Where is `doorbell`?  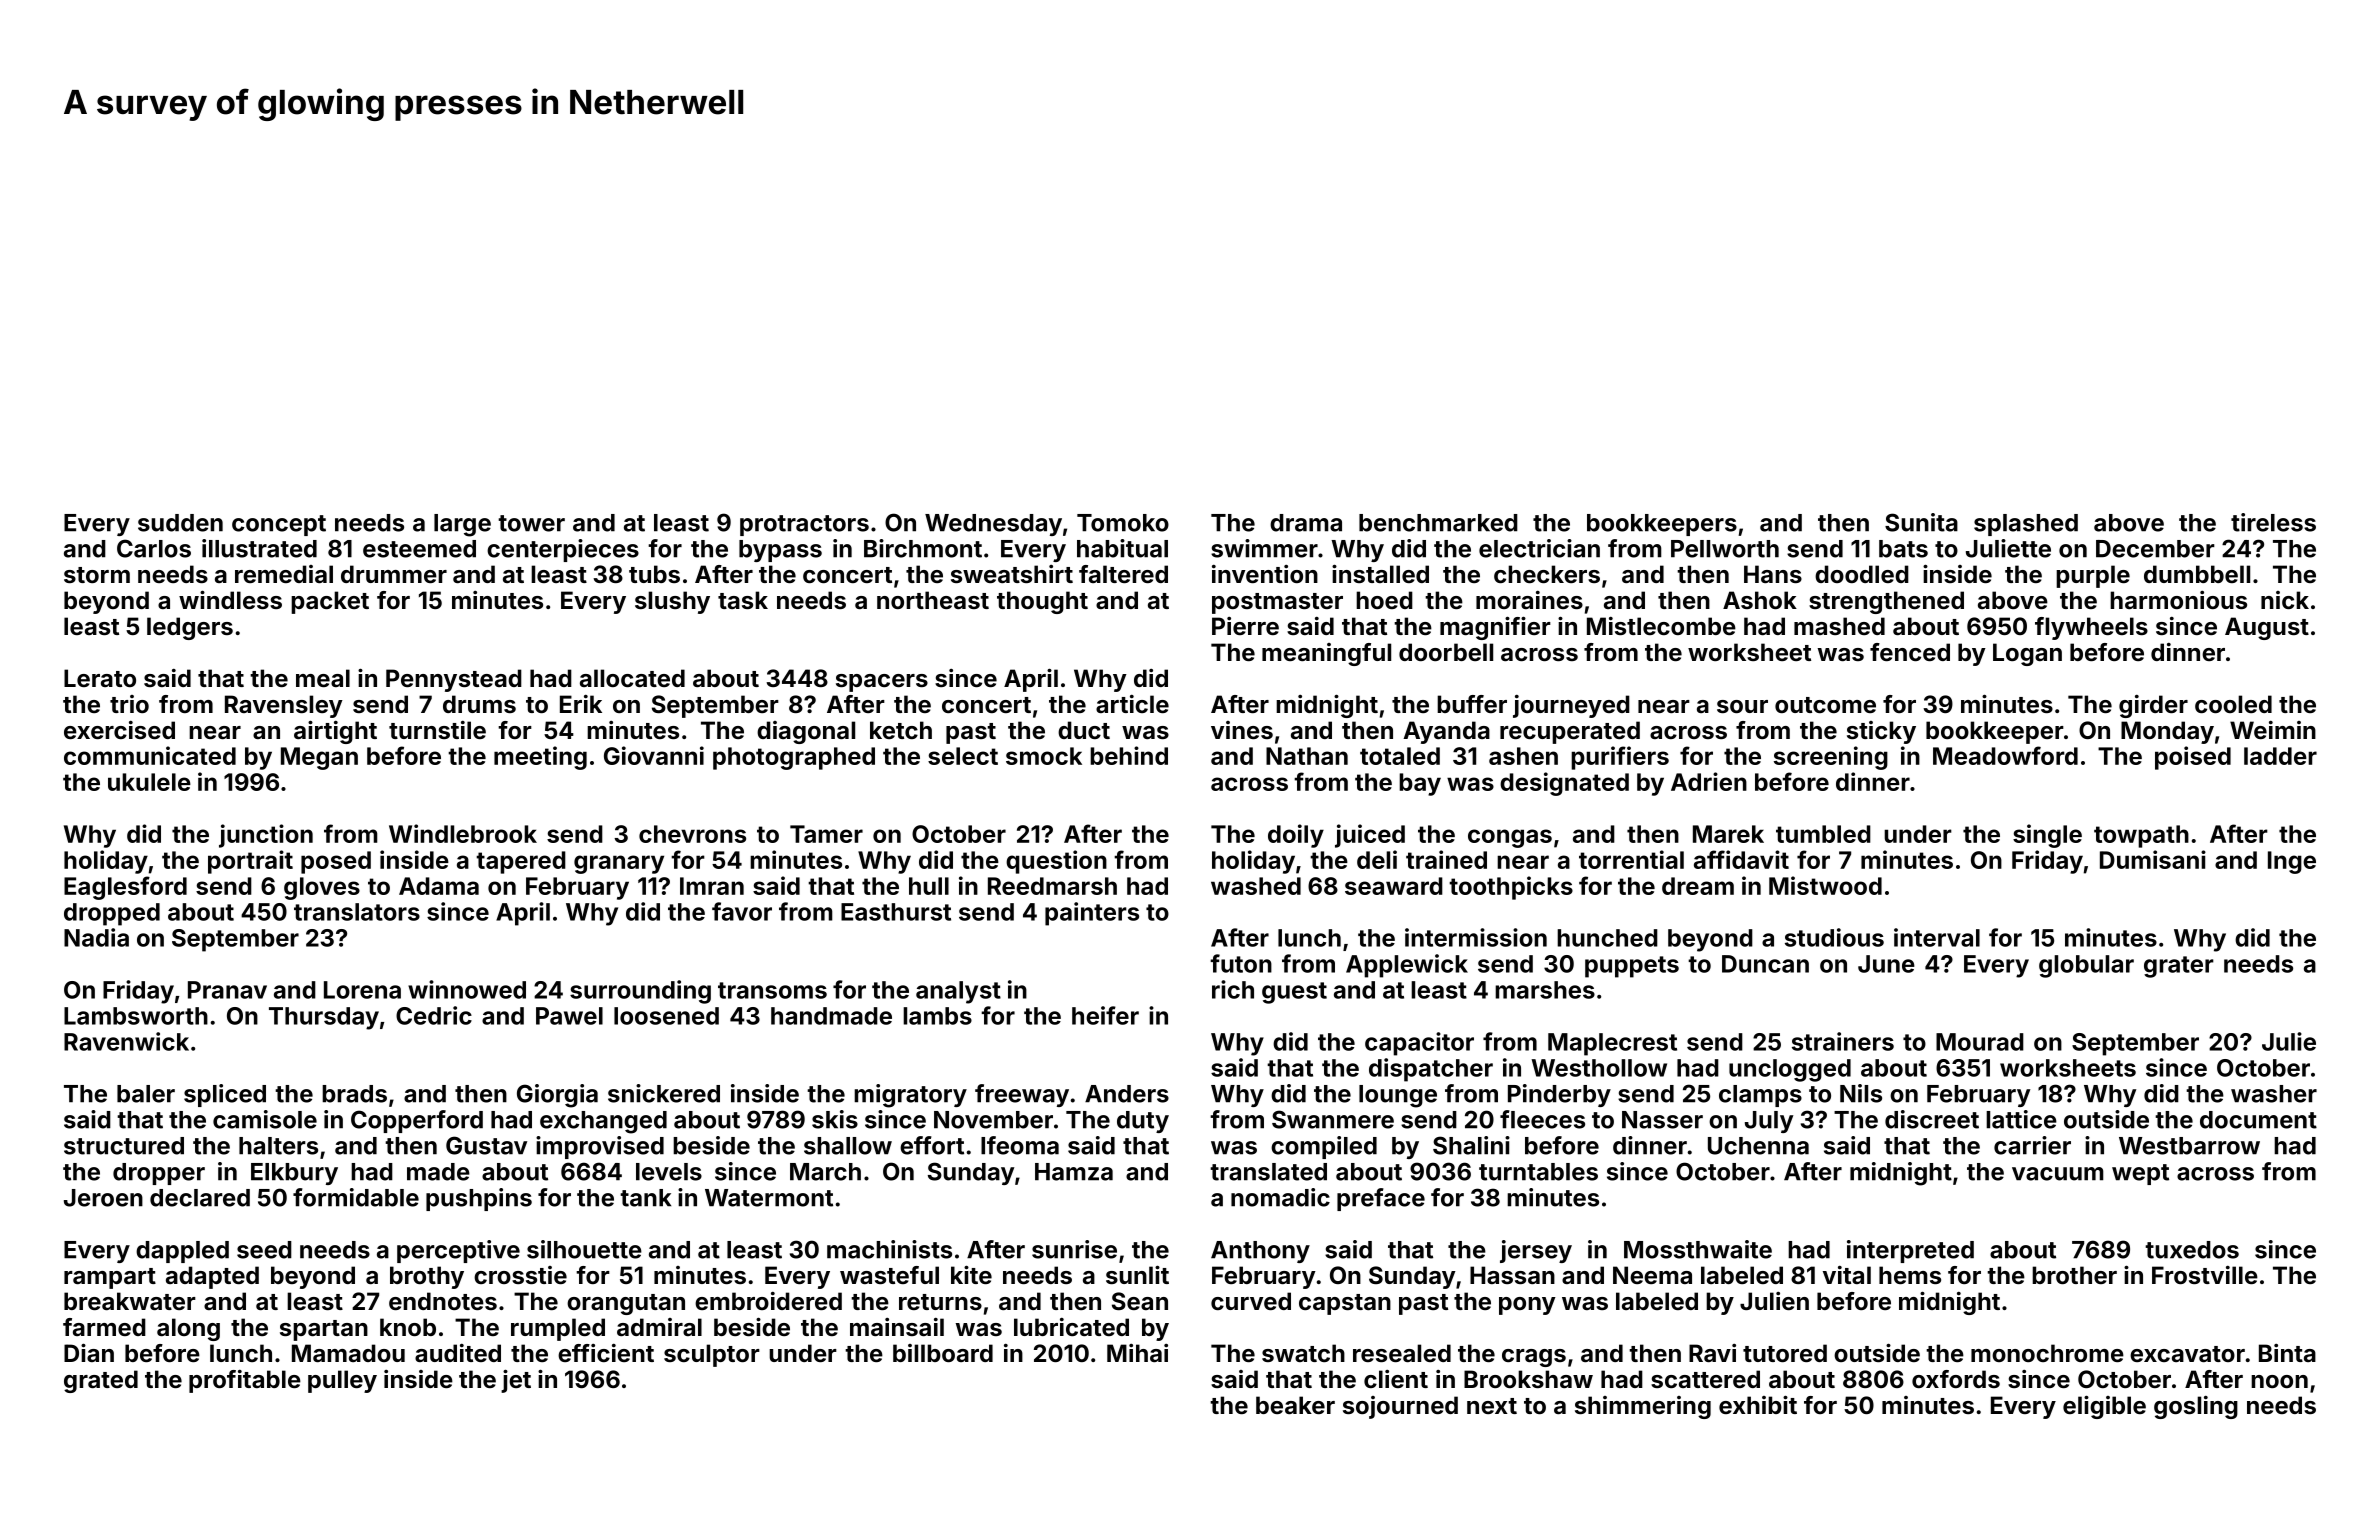 doorbell is located at coordinates (1446, 652).
